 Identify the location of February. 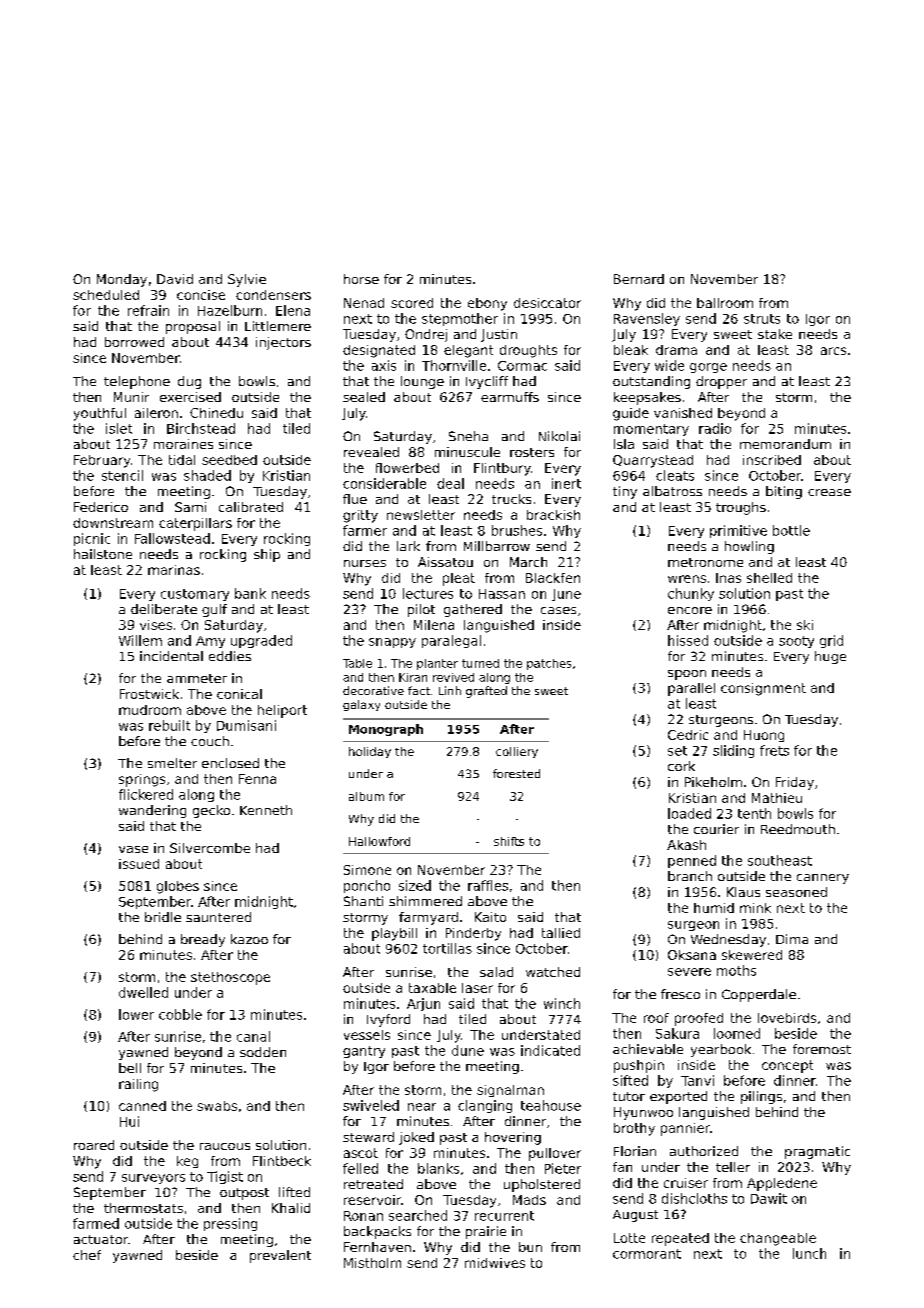
(102, 461).
